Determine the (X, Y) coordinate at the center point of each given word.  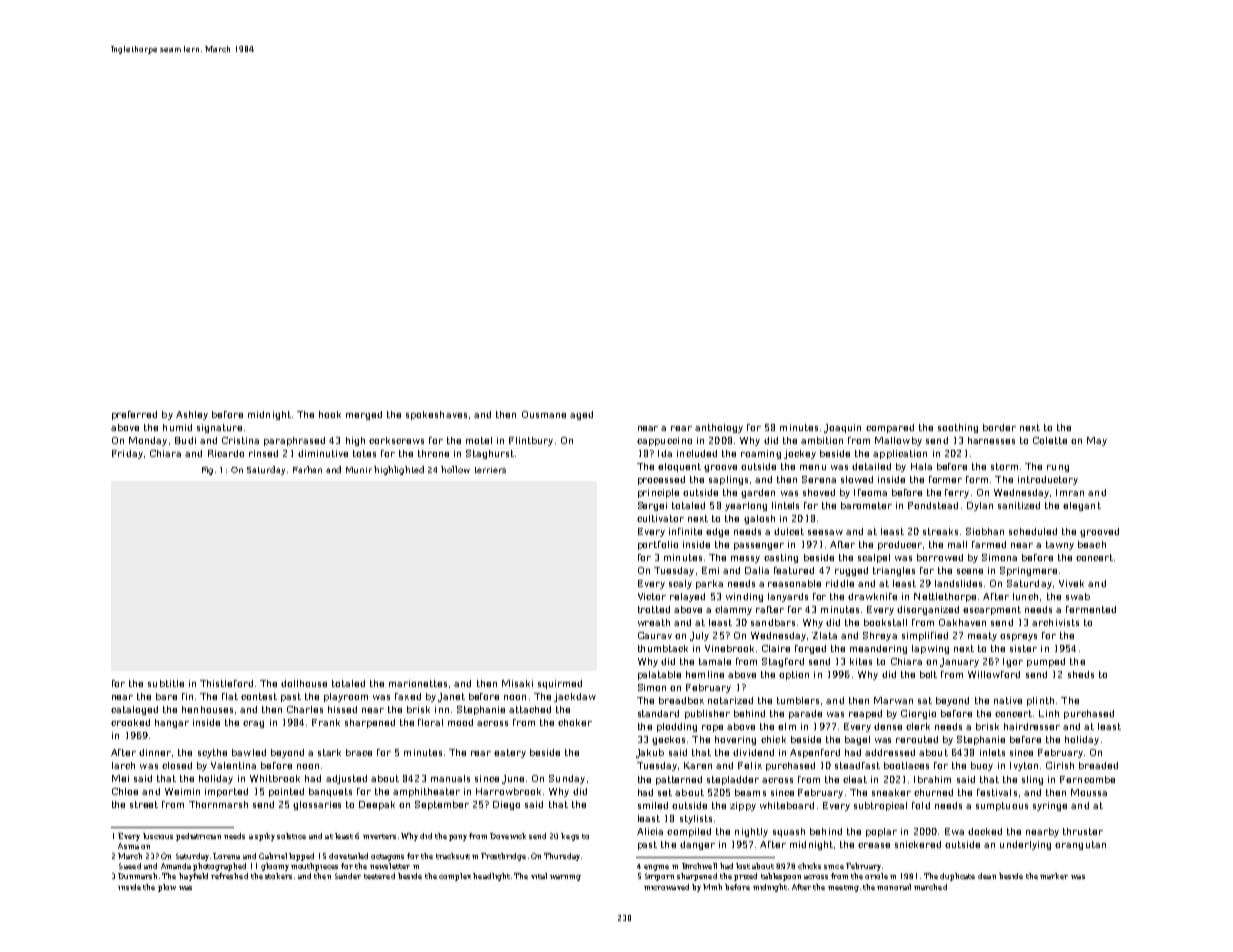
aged (581, 415)
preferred (134, 415)
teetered (379, 876)
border (999, 427)
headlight (491, 877)
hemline (705, 674)
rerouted (917, 739)
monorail (894, 887)
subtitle (166, 683)
